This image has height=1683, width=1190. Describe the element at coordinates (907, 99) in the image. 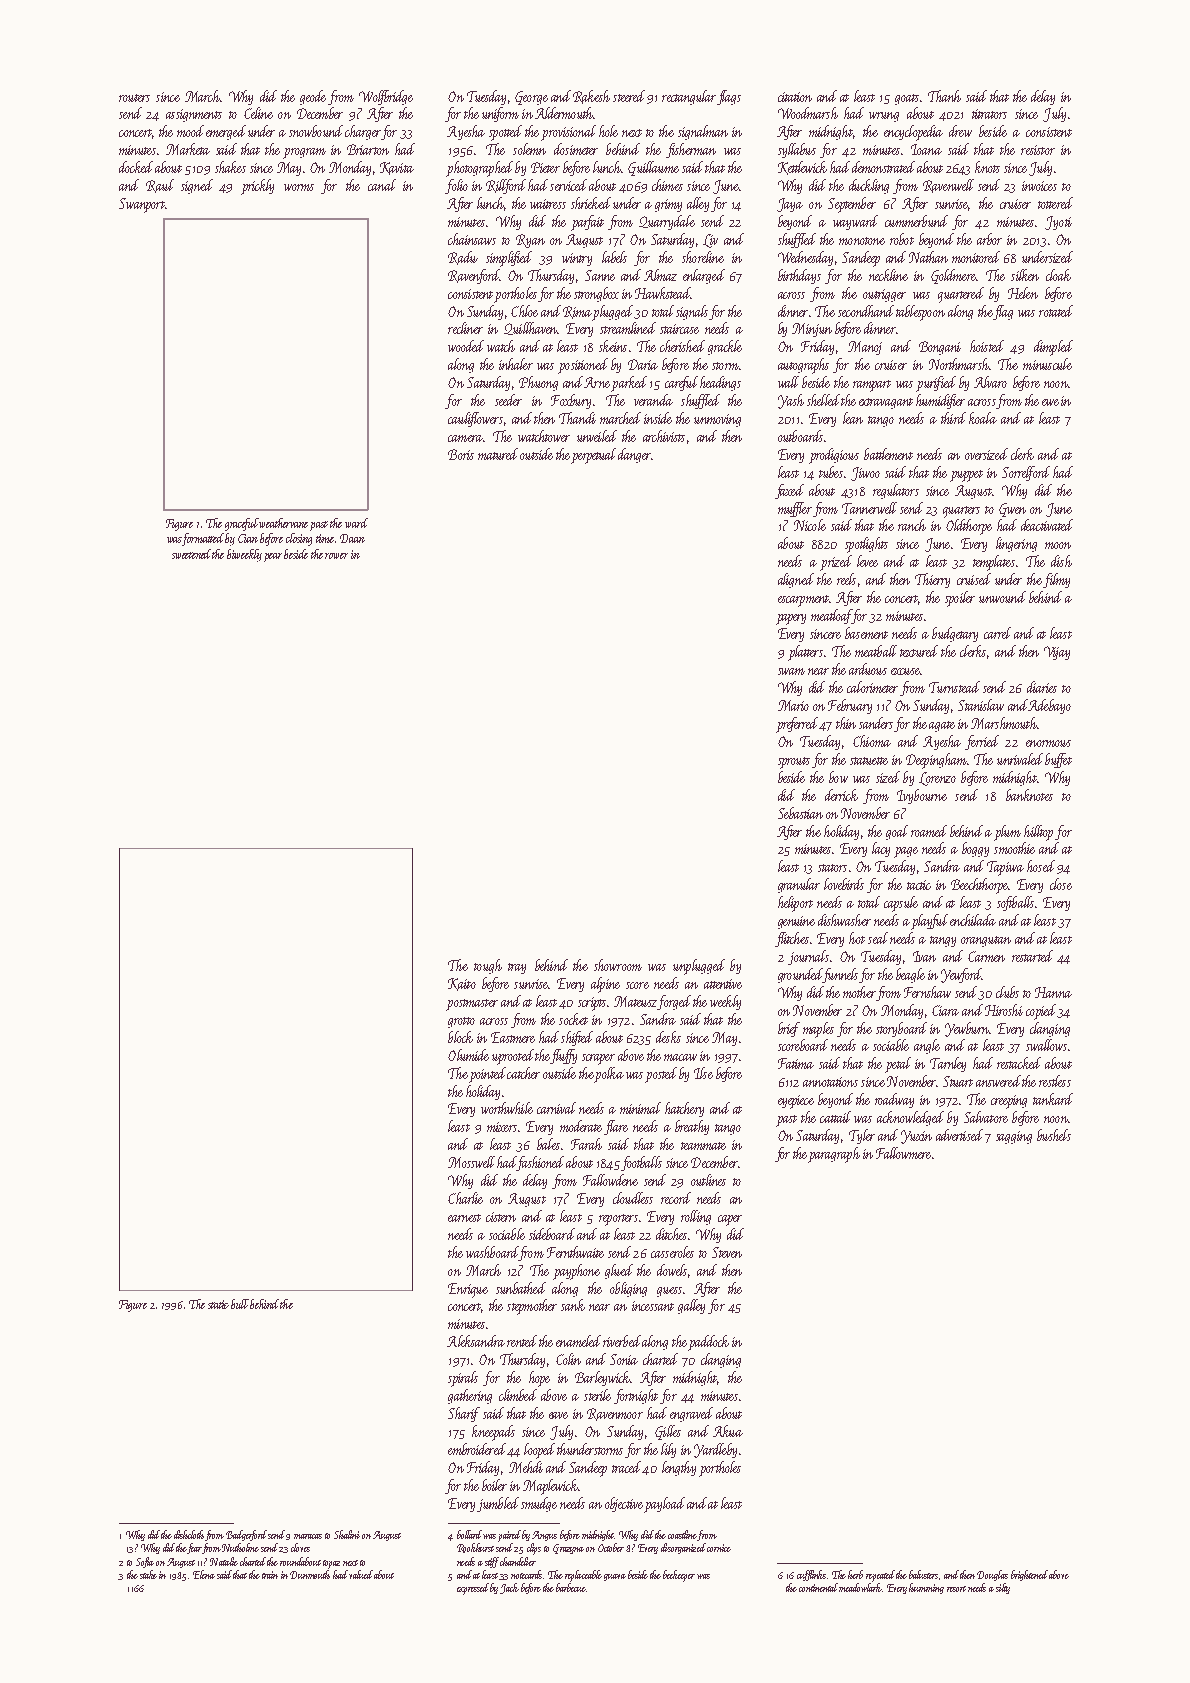

I see `goats` at that location.
